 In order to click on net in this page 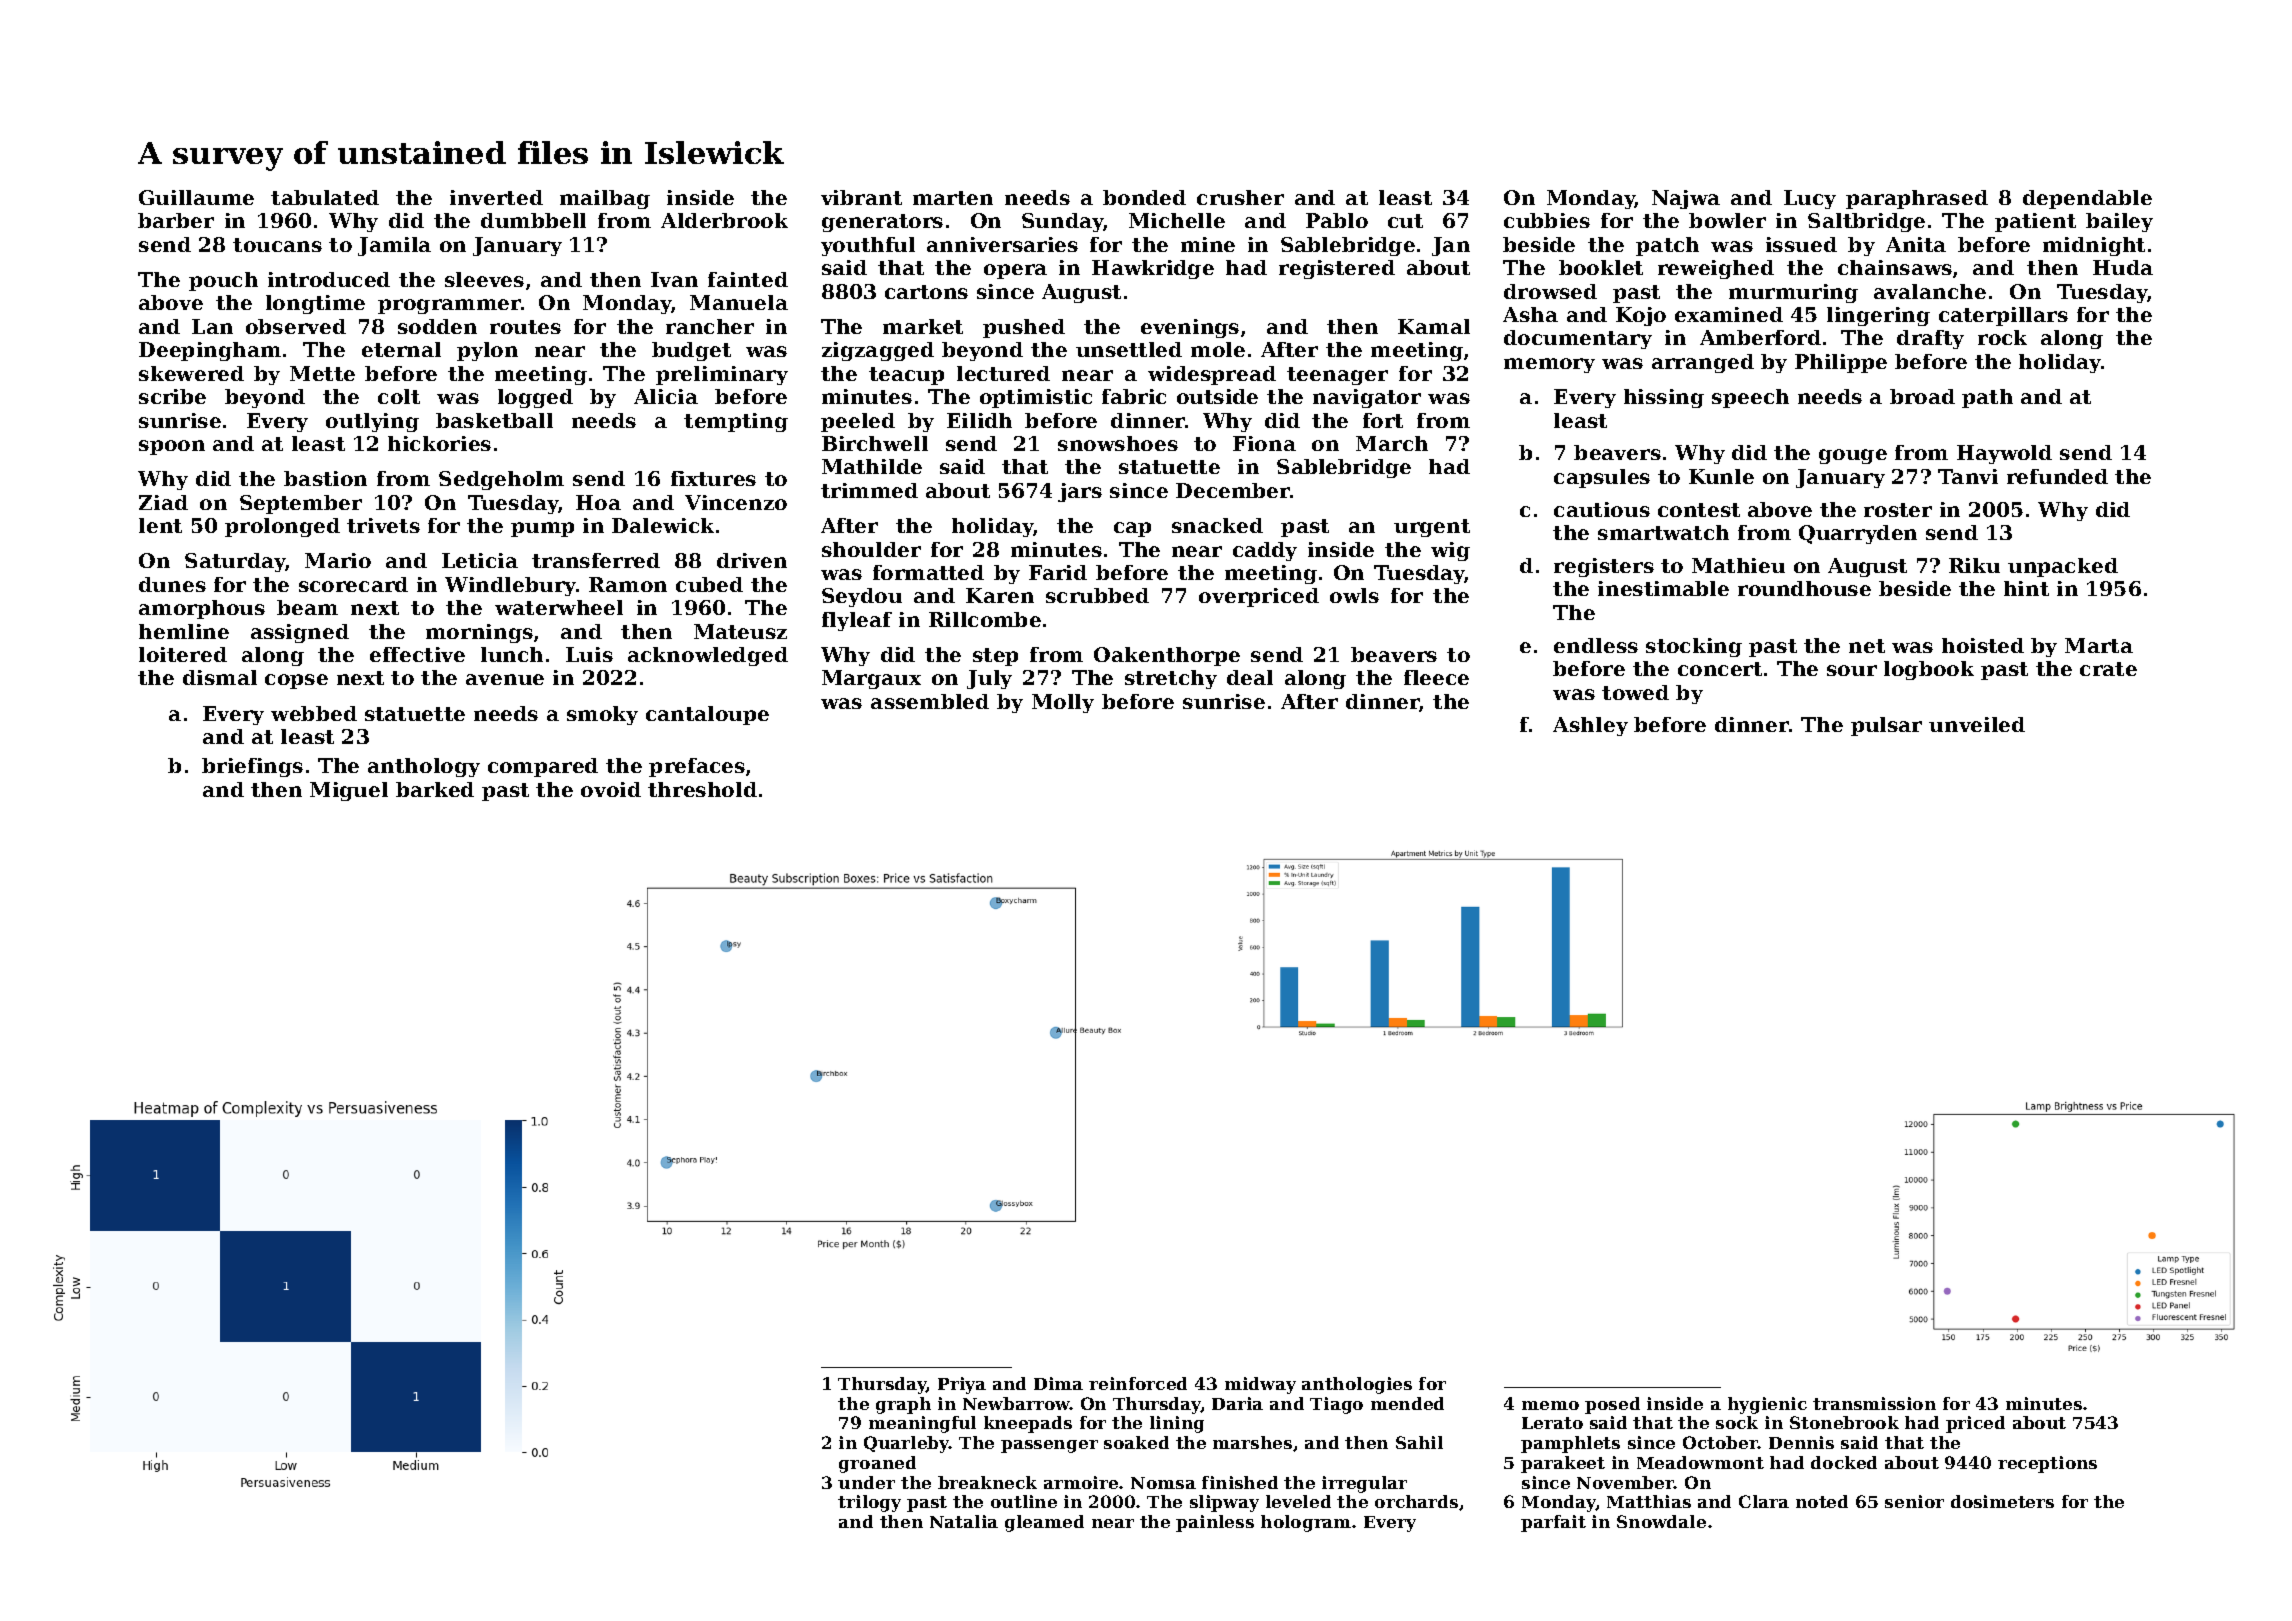, I will do `click(1867, 646)`.
